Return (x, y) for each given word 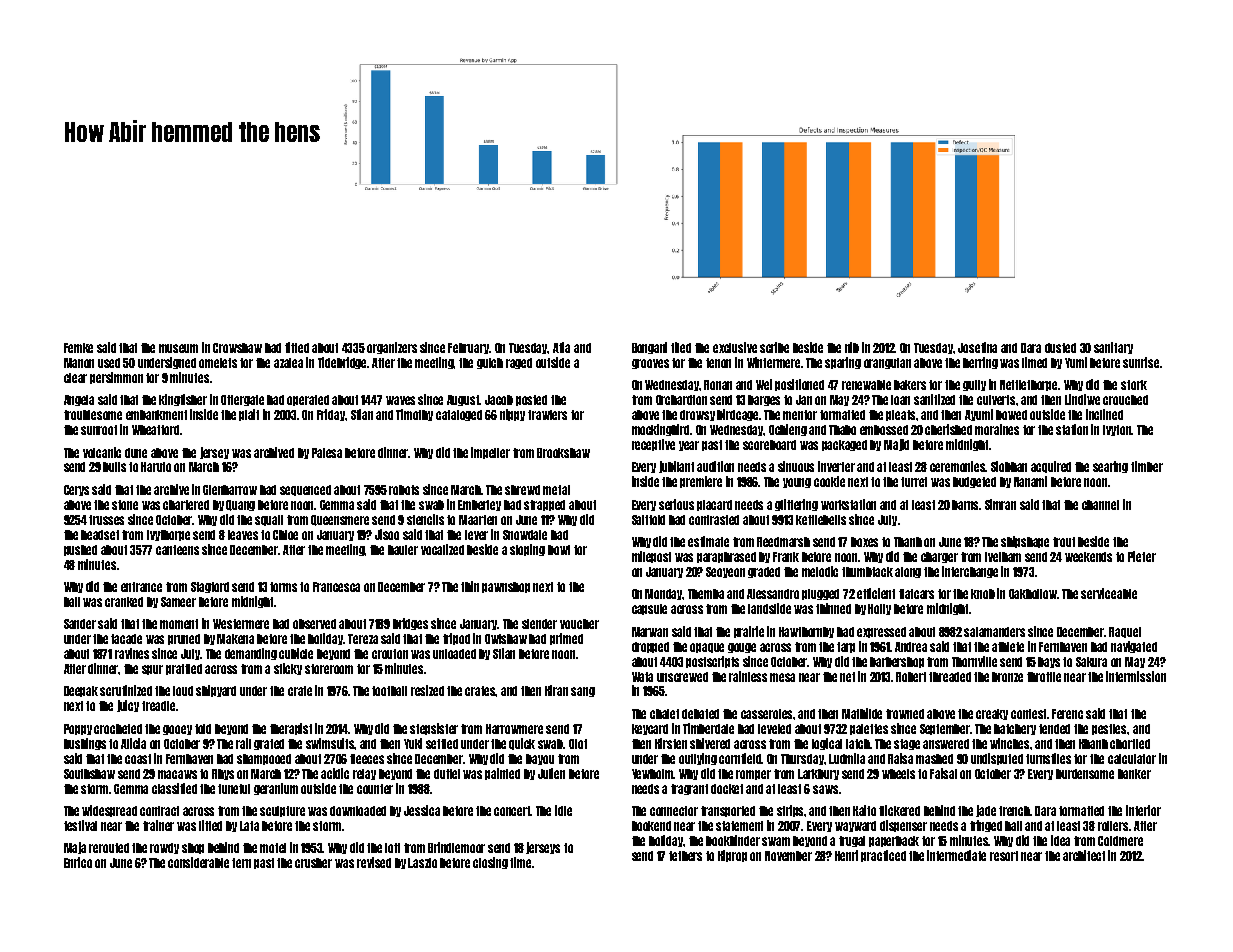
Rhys (223, 774)
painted (502, 774)
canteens (177, 550)
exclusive (735, 347)
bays (1049, 662)
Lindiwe (1082, 399)
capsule (649, 609)
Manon (79, 363)
